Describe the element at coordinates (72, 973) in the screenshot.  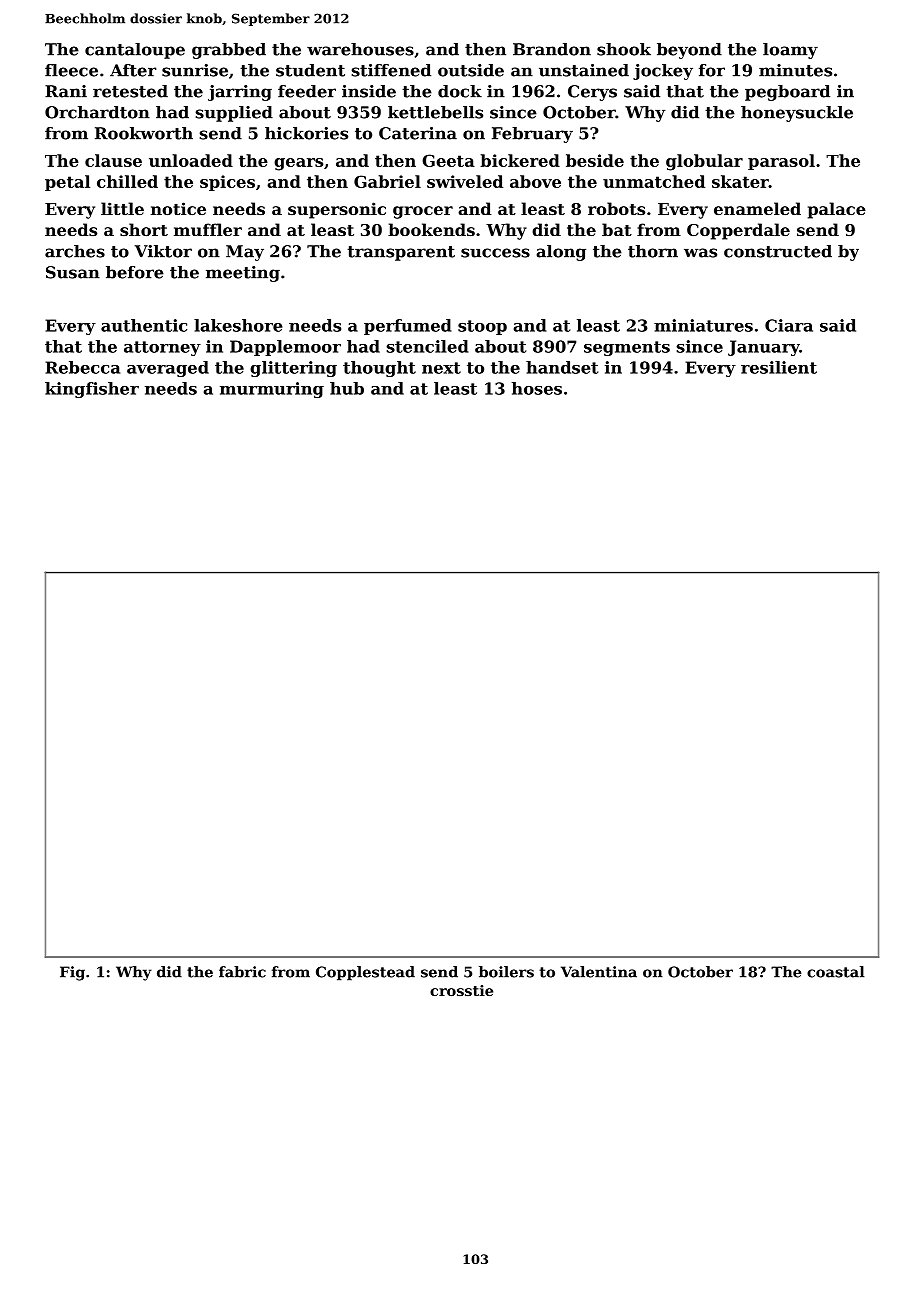
I see `Fig` at that location.
